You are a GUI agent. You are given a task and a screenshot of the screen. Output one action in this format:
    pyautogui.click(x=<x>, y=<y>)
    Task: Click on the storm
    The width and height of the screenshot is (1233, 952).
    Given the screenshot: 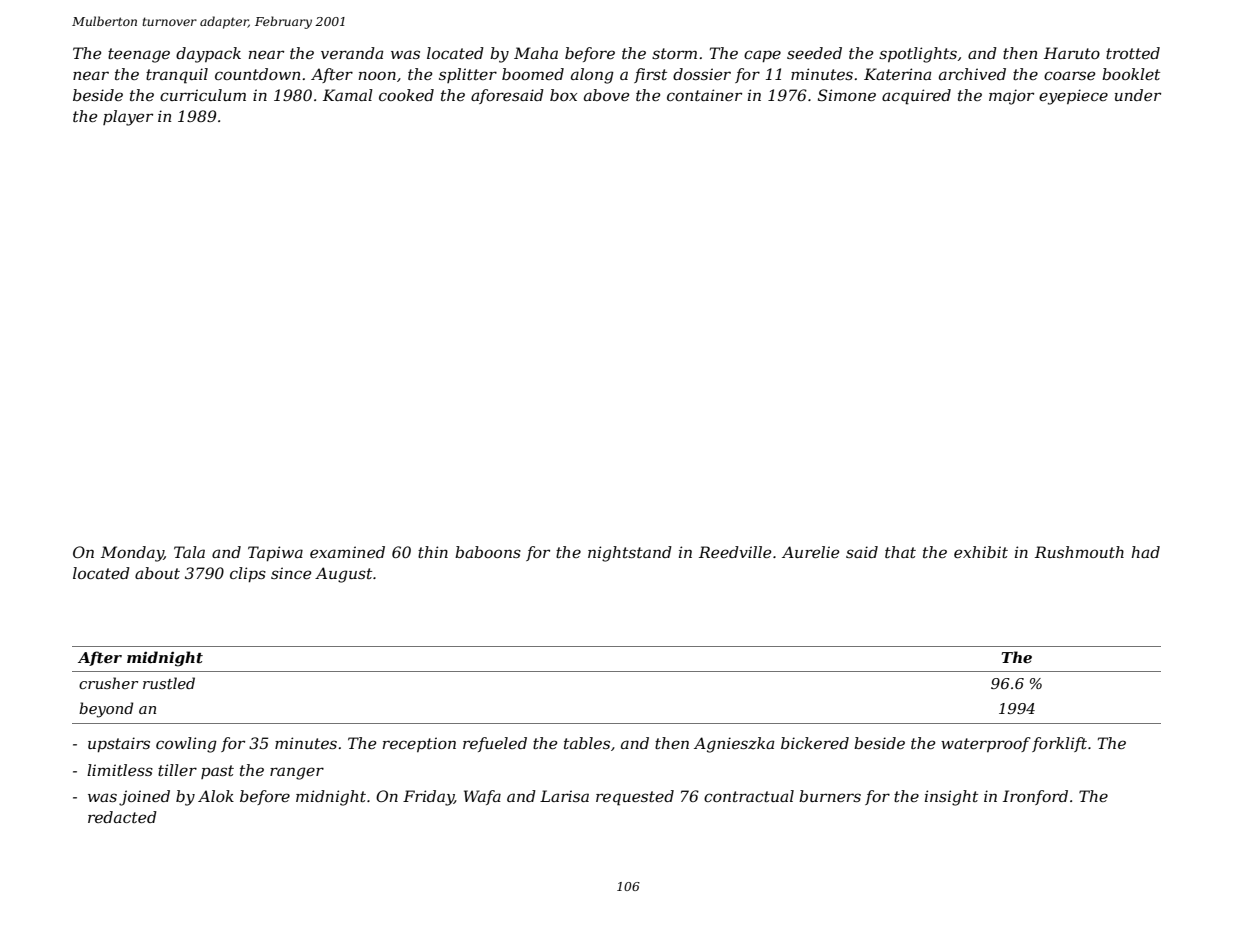 What is the action you would take?
    pyautogui.click(x=674, y=53)
